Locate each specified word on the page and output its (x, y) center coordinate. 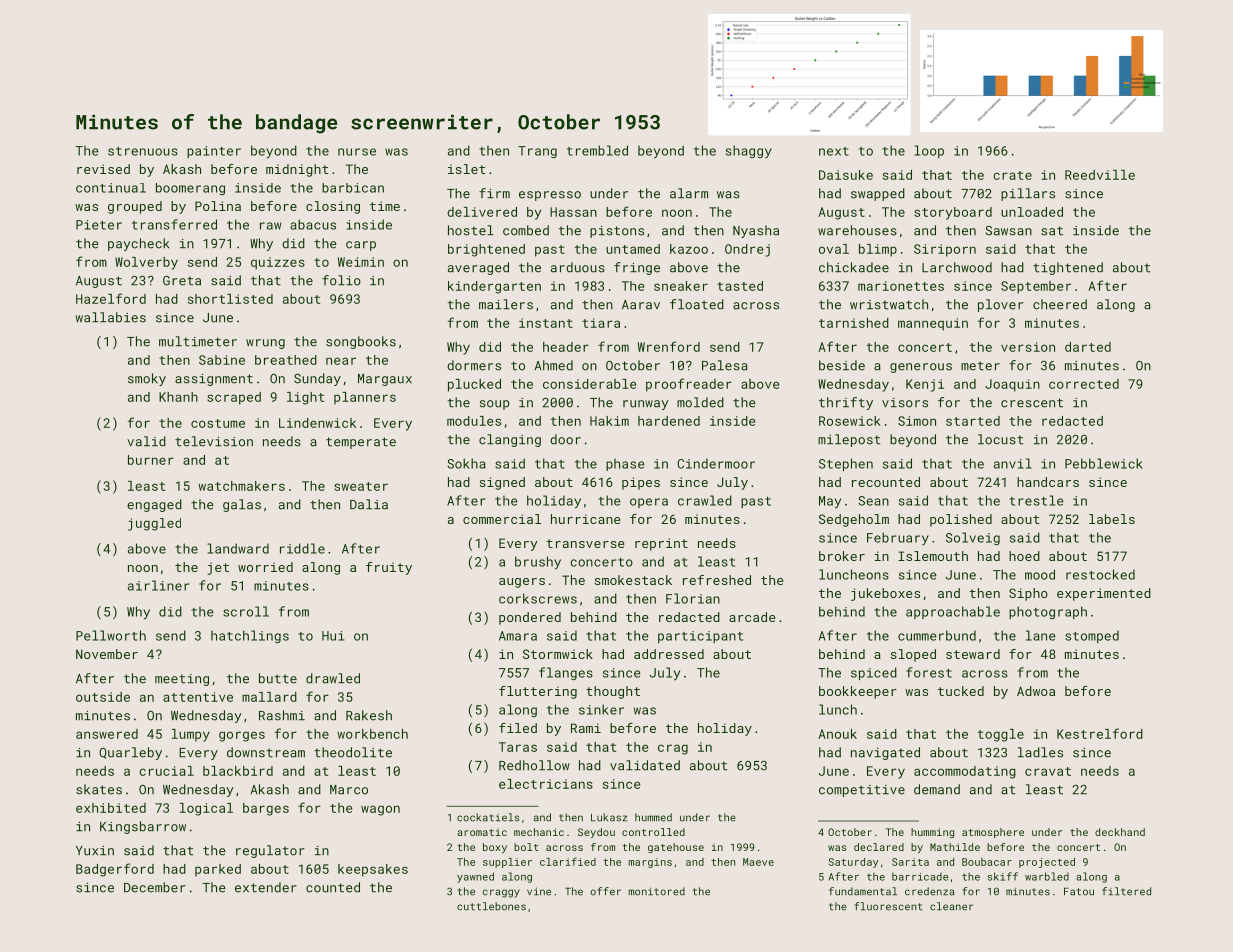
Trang (537, 152)
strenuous (143, 151)
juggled (154, 524)
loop (929, 151)
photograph (1048, 612)
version (1028, 347)
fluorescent (888, 906)
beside (842, 365)
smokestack (633, 580)
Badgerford (115, 870)
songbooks (361, 342)
